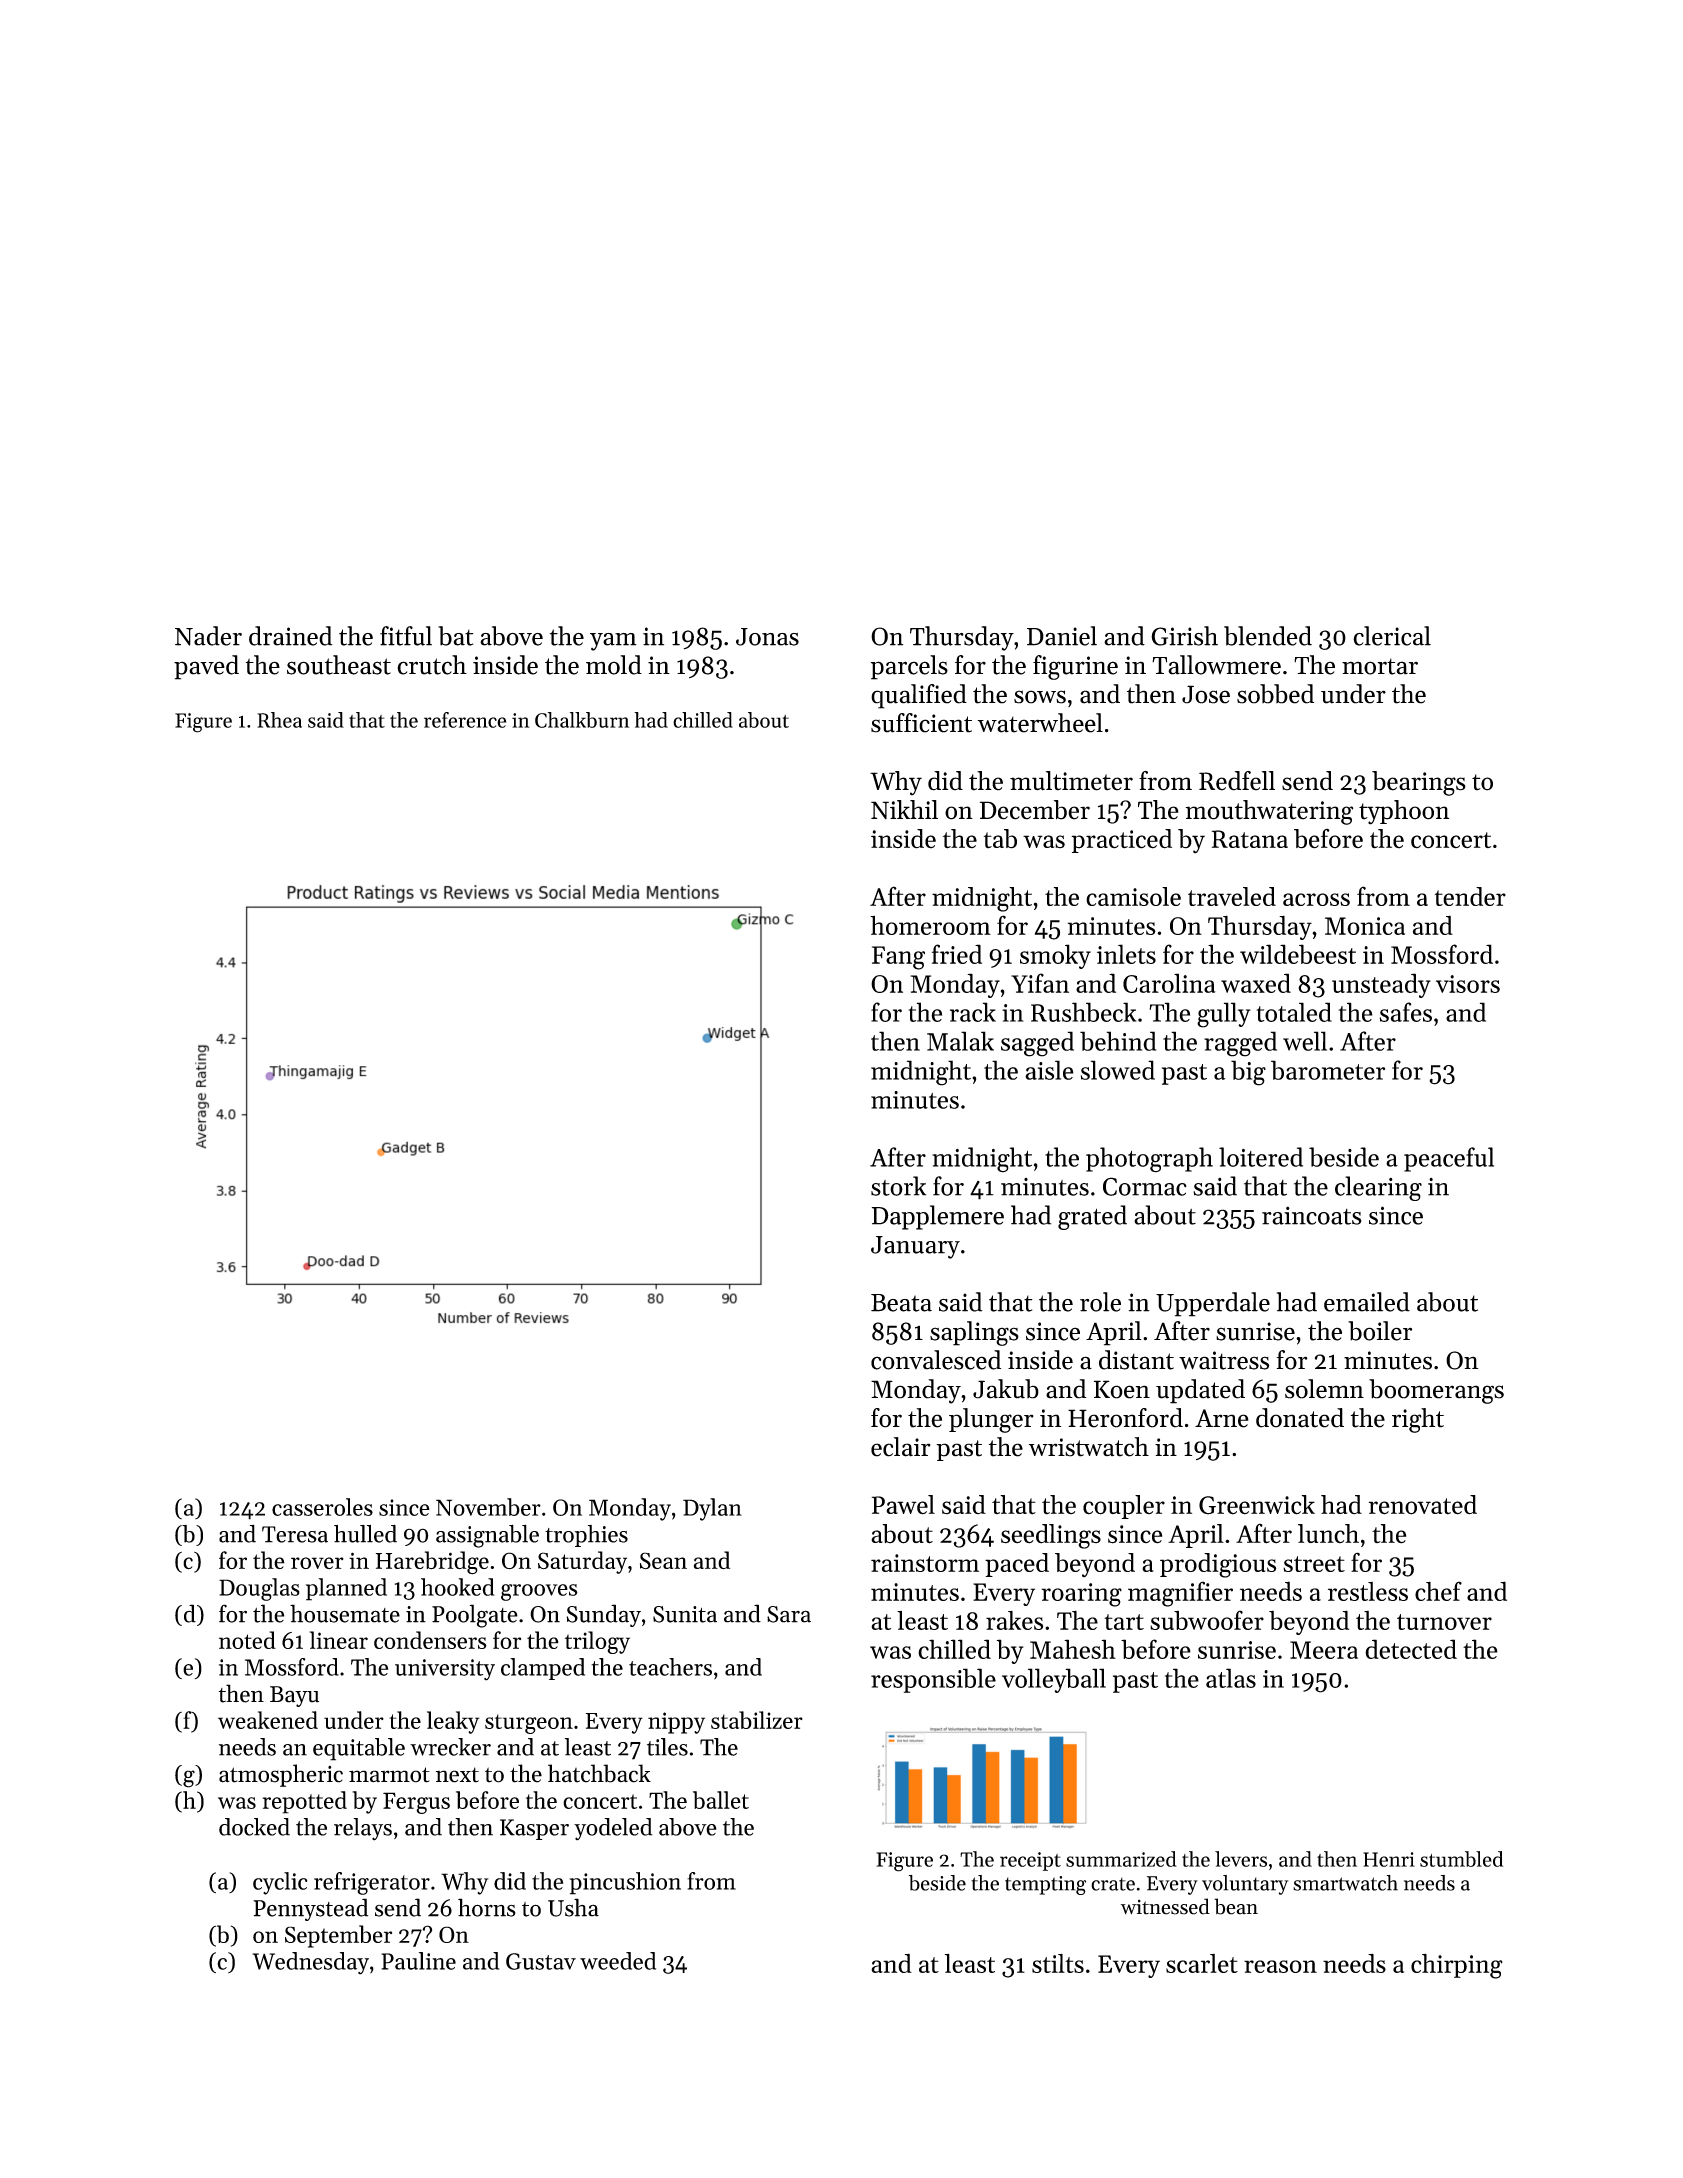  Describe the element at coordinates (279, 720) in the page. I see `Rhea` at that location.
